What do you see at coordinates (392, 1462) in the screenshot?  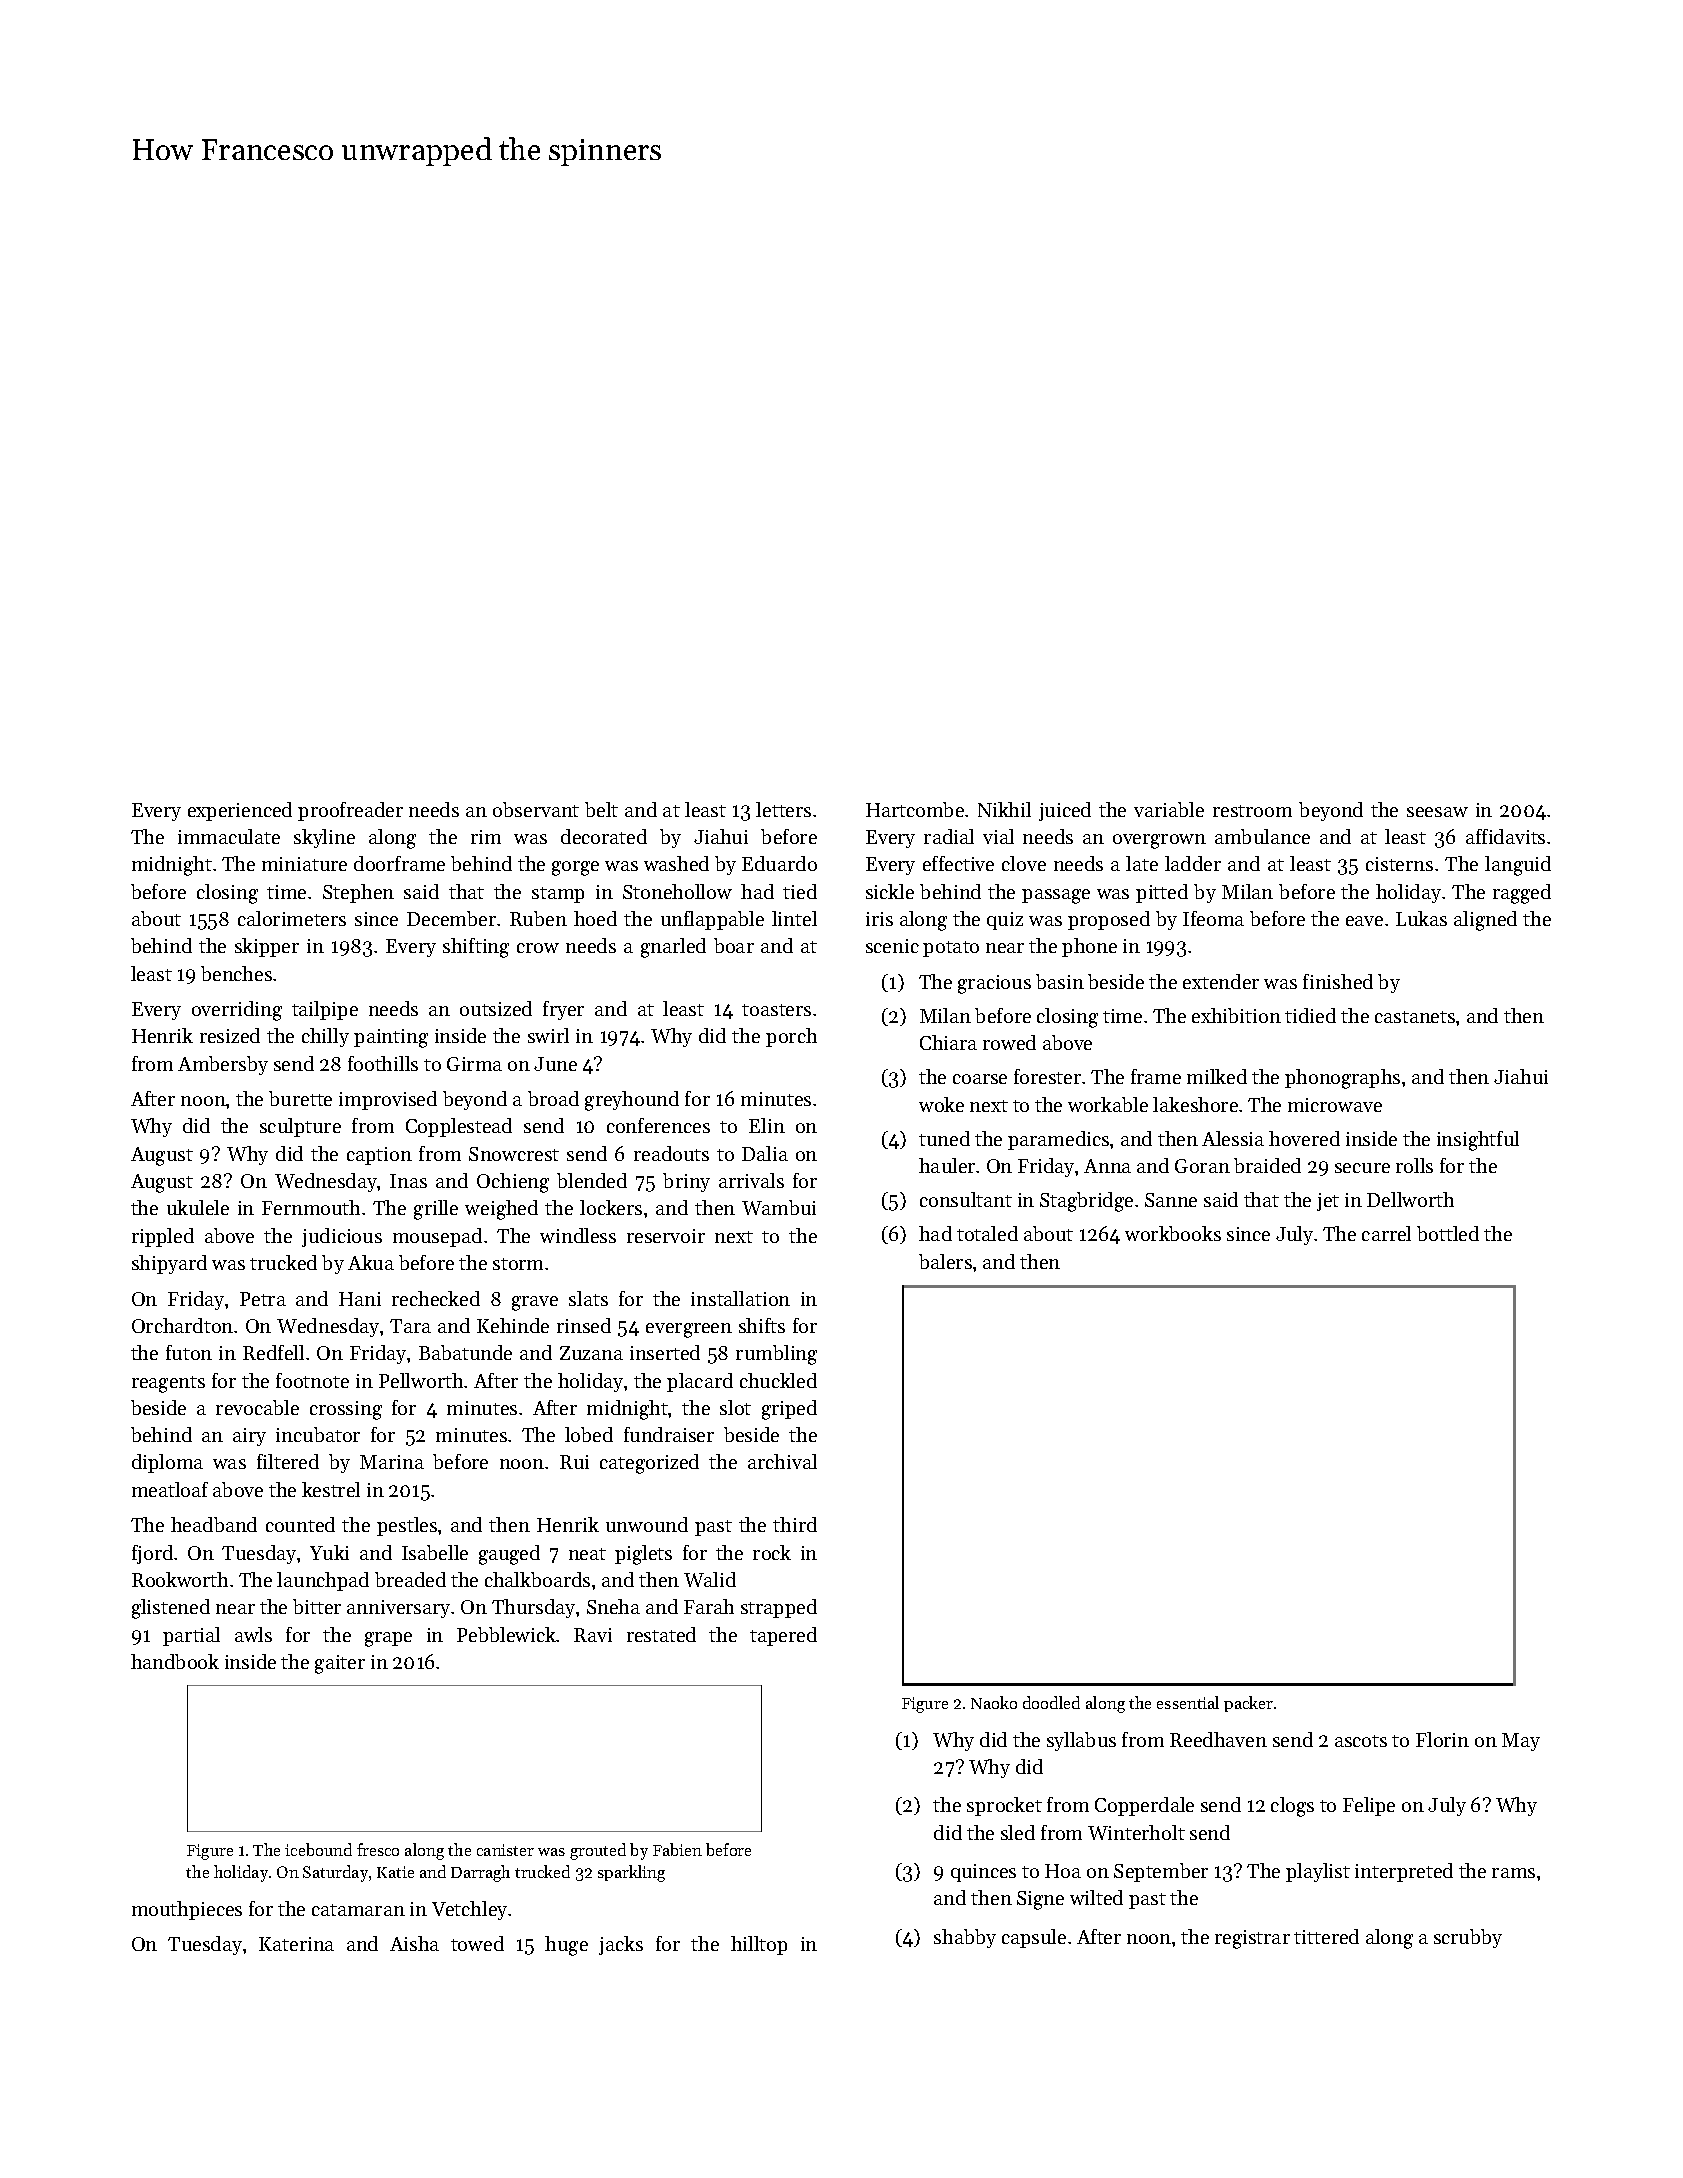 I see `Marina` at bounding box center [392, 1462].
